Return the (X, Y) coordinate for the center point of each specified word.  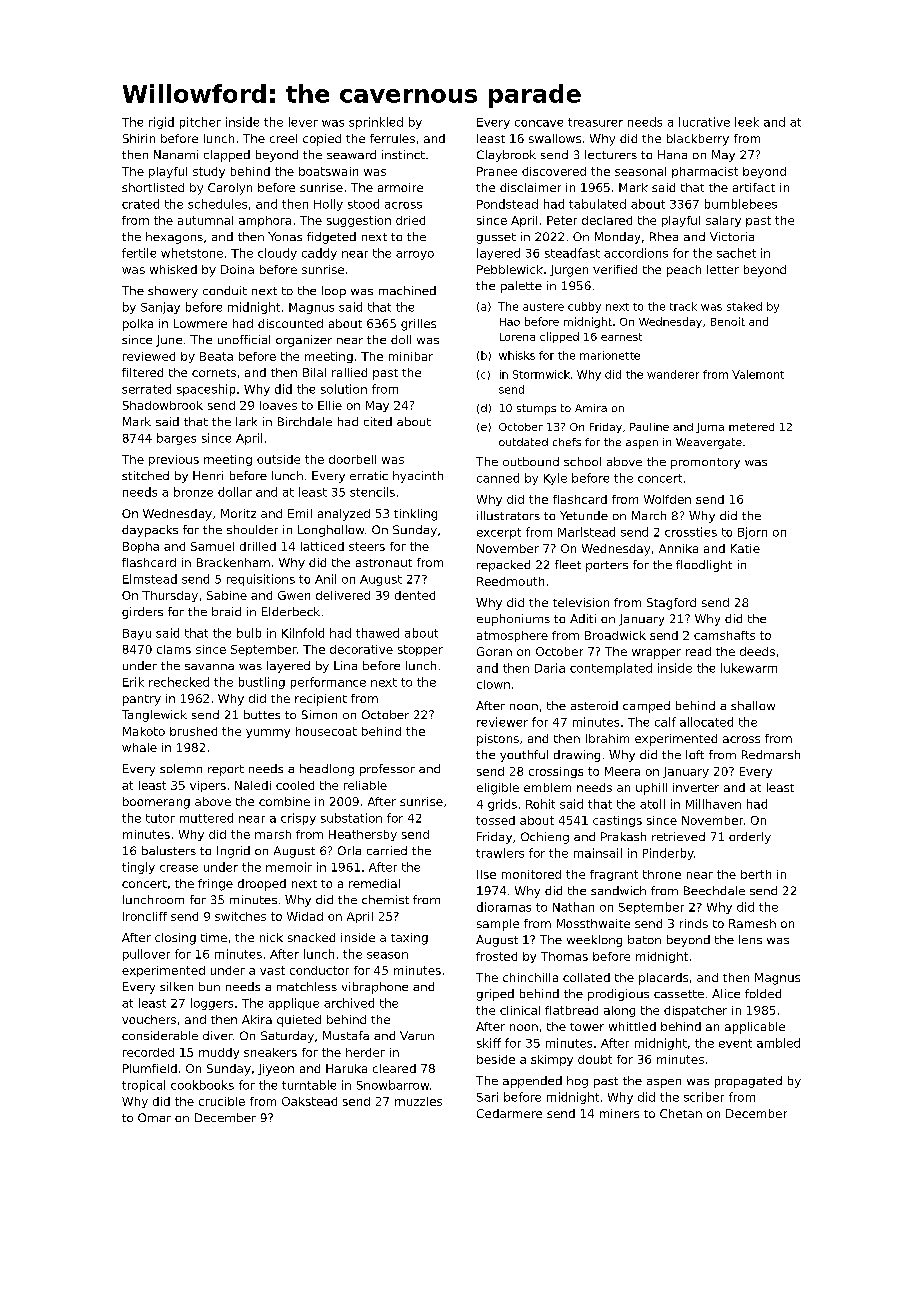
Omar (154, 1117)
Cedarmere (509, 1113)
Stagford (671, 604)
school (582, 461)
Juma (710, 428)
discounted (290, 323)
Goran (494, 651)
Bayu (137, 634)
